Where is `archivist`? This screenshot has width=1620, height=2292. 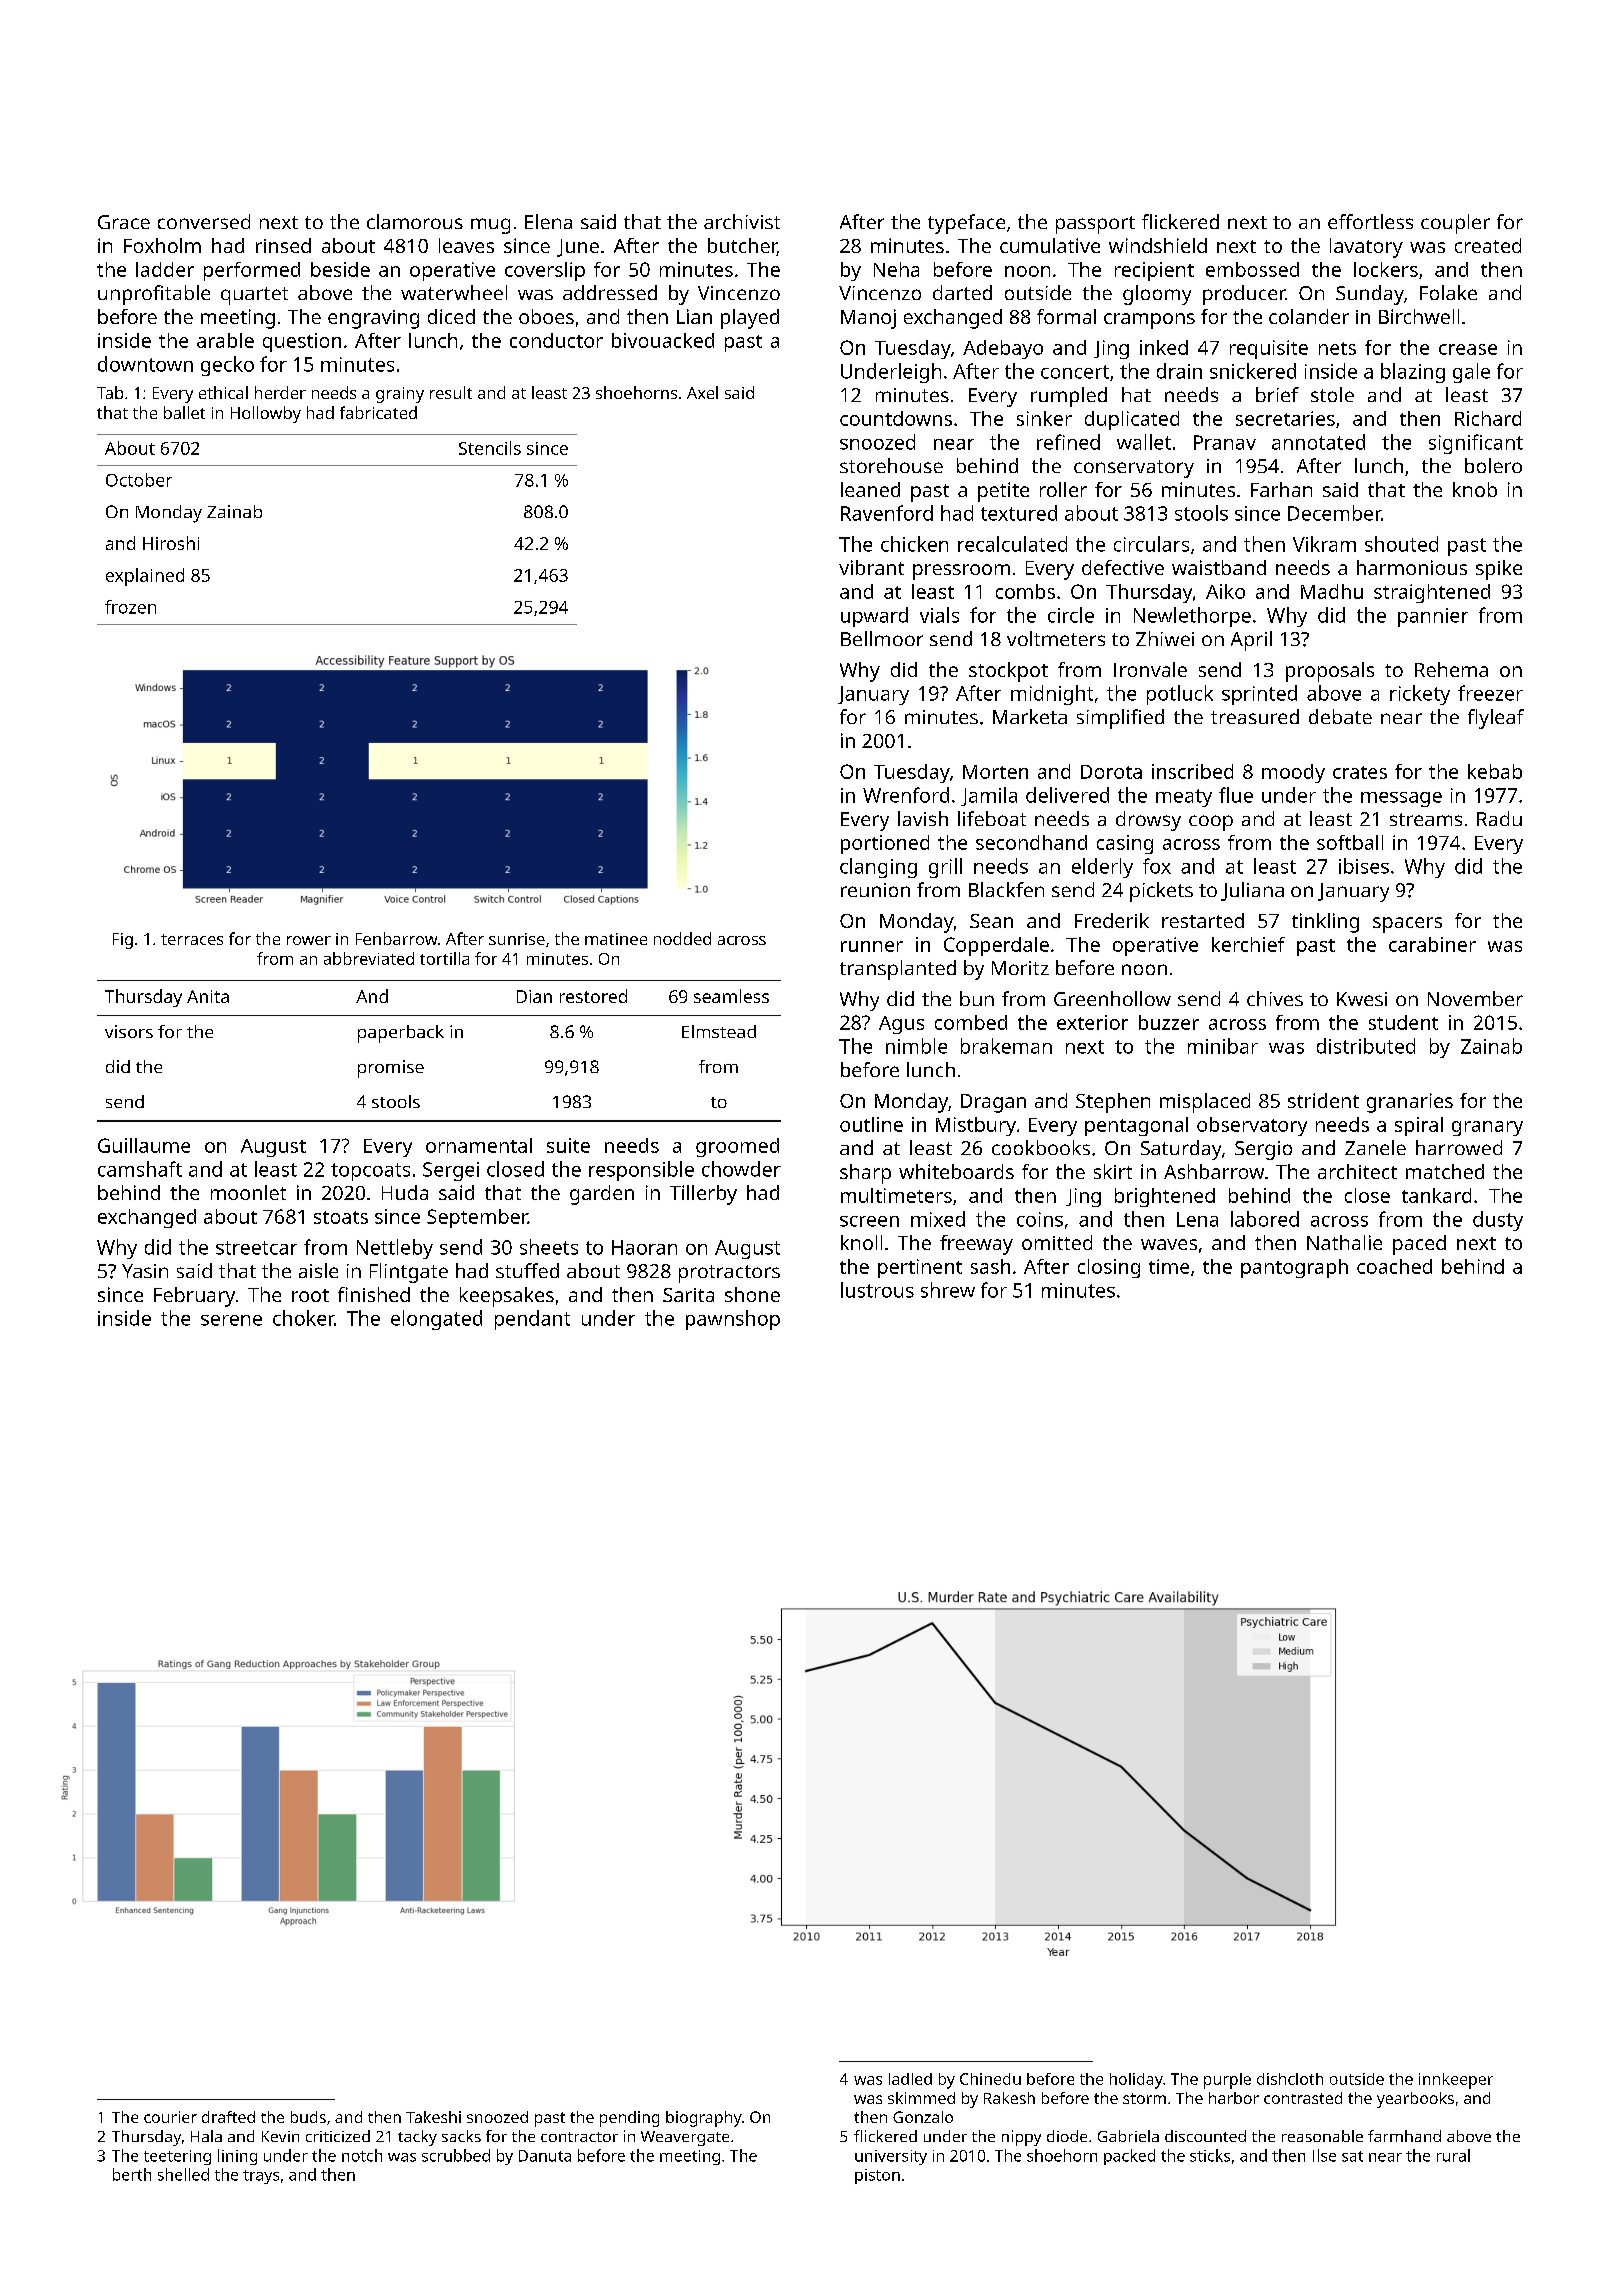
archivist is located at coordinates (742, 221).
